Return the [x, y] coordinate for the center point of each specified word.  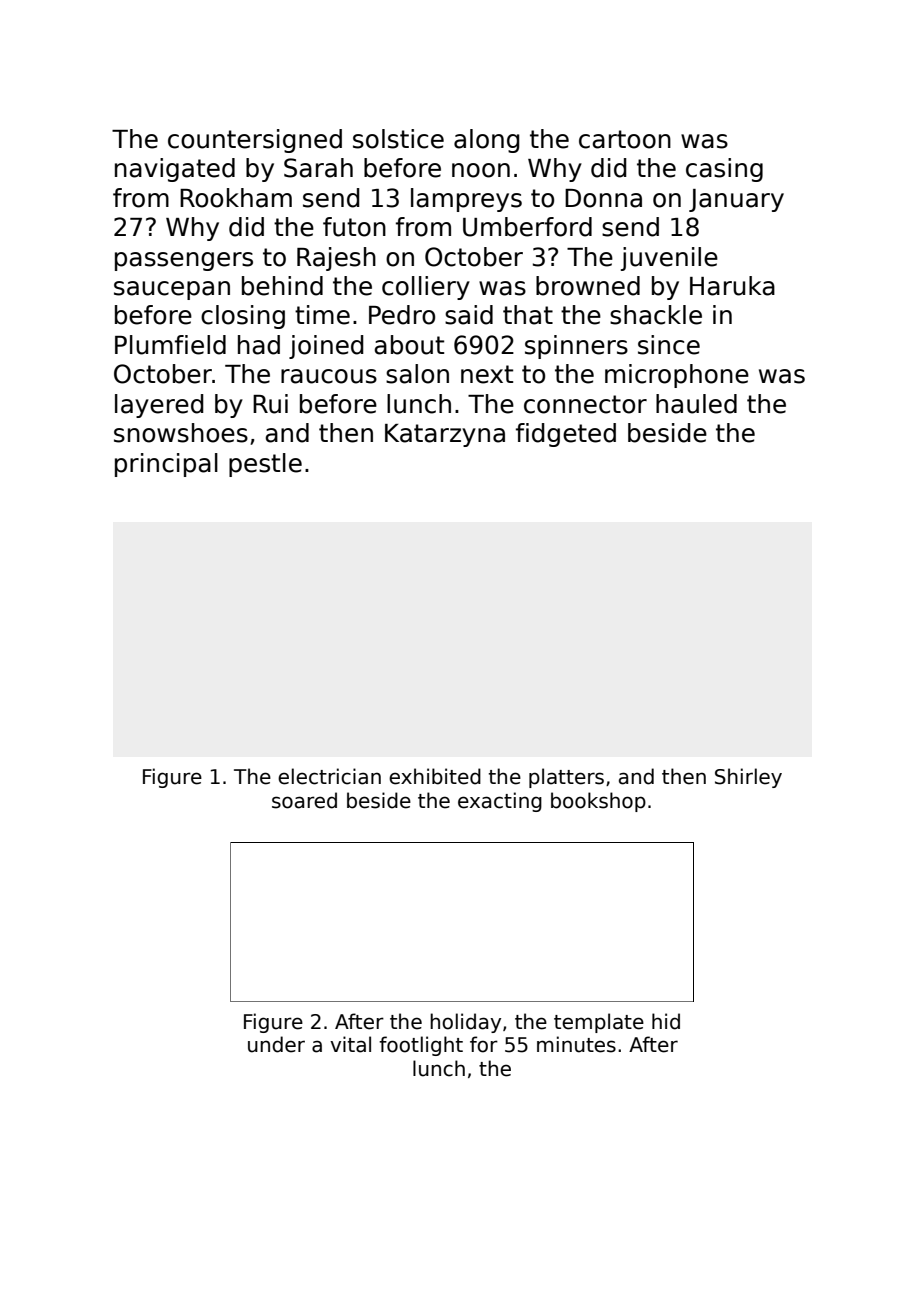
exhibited [435, 776]
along [487, 141]
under [276, 1044]
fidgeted [566, 435]
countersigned [255, 141]
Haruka [732, 286]
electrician [329, 776]
